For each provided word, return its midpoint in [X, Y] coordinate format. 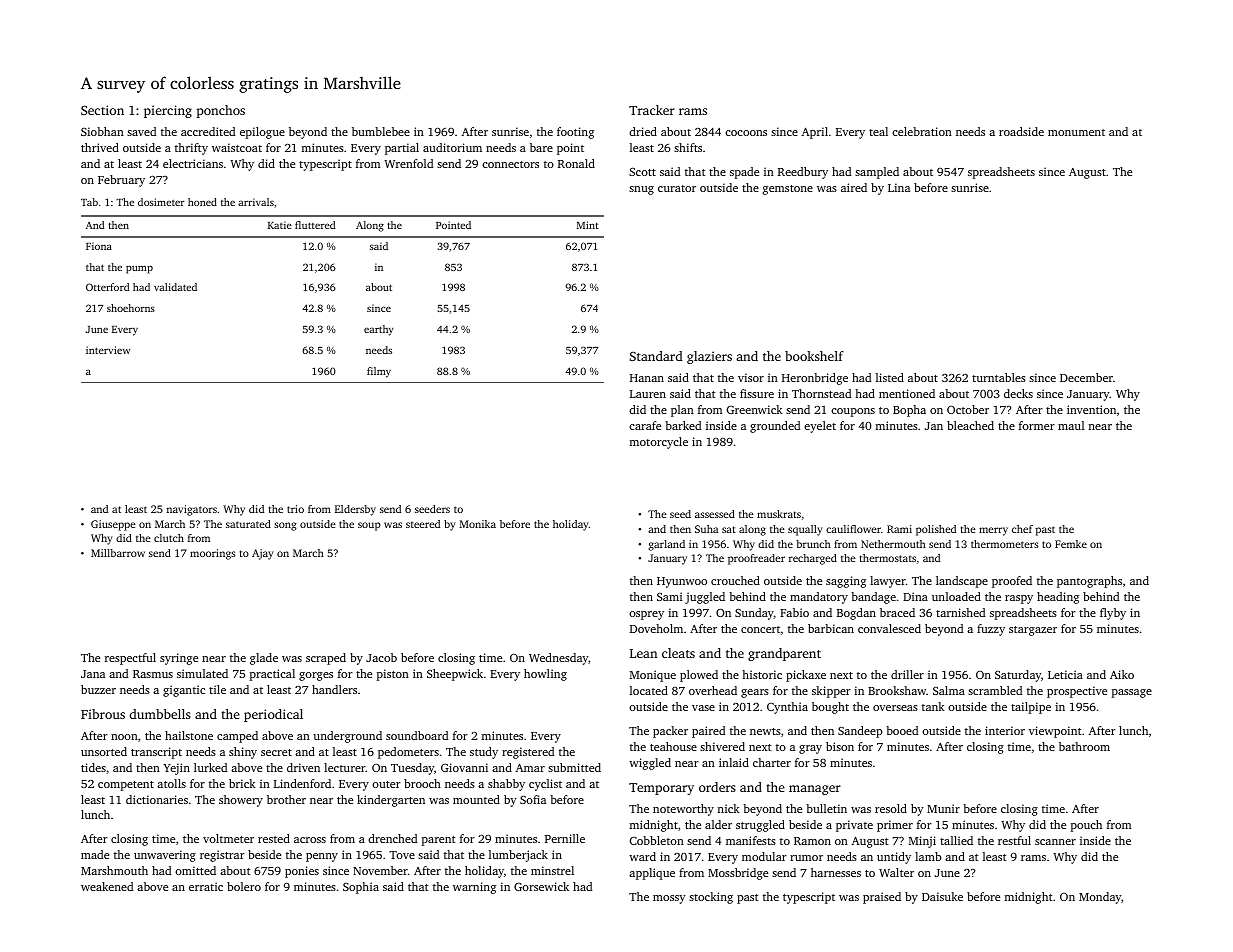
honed [202, 202]
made [95, 854]
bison [840, 746]
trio [295, 509]
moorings [212, 554]
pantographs [1089, 582]
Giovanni [464, 767]
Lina [899, 187]
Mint [588, 225]
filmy [379, 372]
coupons [853, 412]
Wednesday [558, 659]
